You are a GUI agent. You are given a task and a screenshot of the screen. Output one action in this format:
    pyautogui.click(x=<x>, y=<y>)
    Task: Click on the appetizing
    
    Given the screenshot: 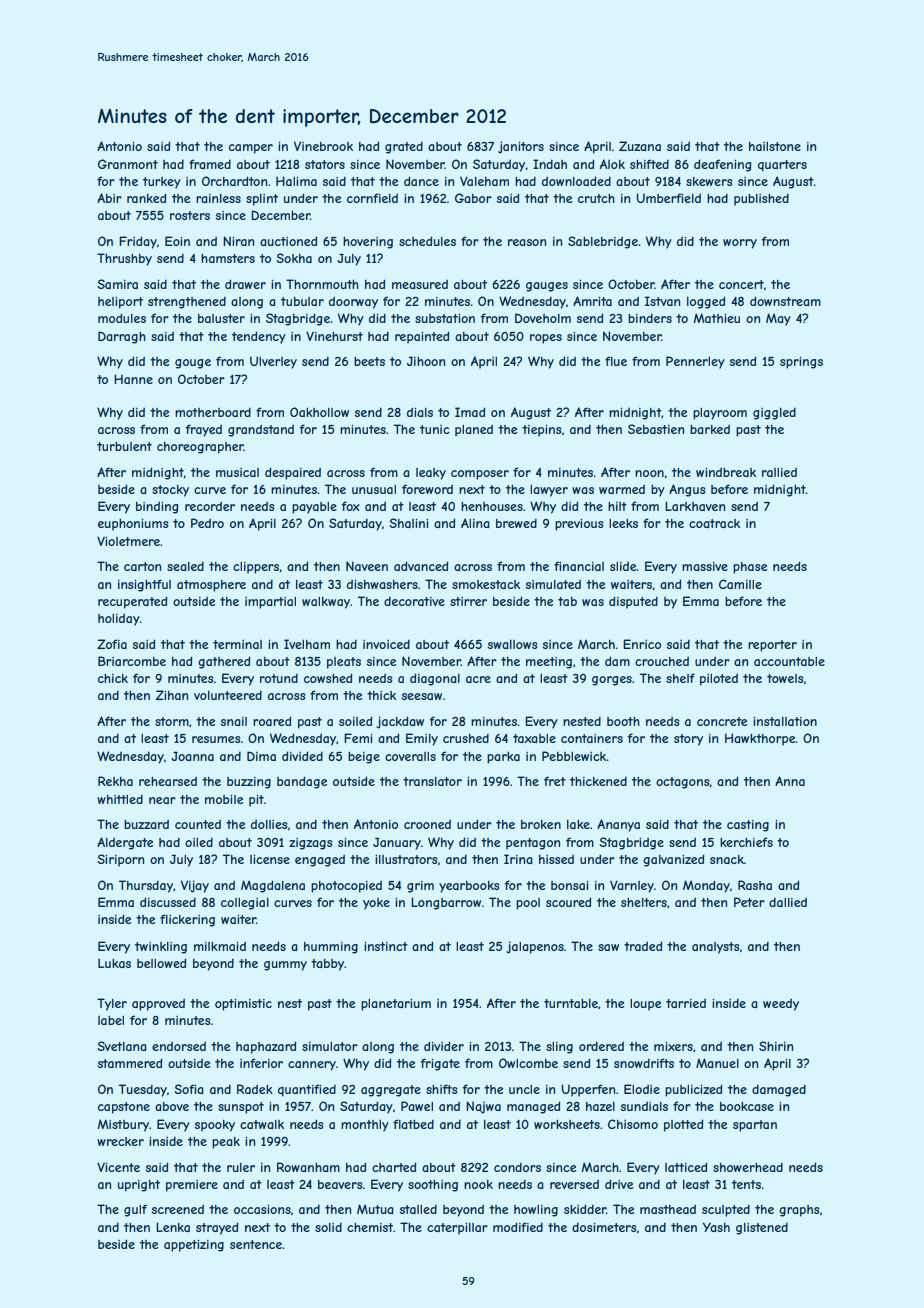 What is the action you would take?
    pyautogui.click(x=194, y=1246)
